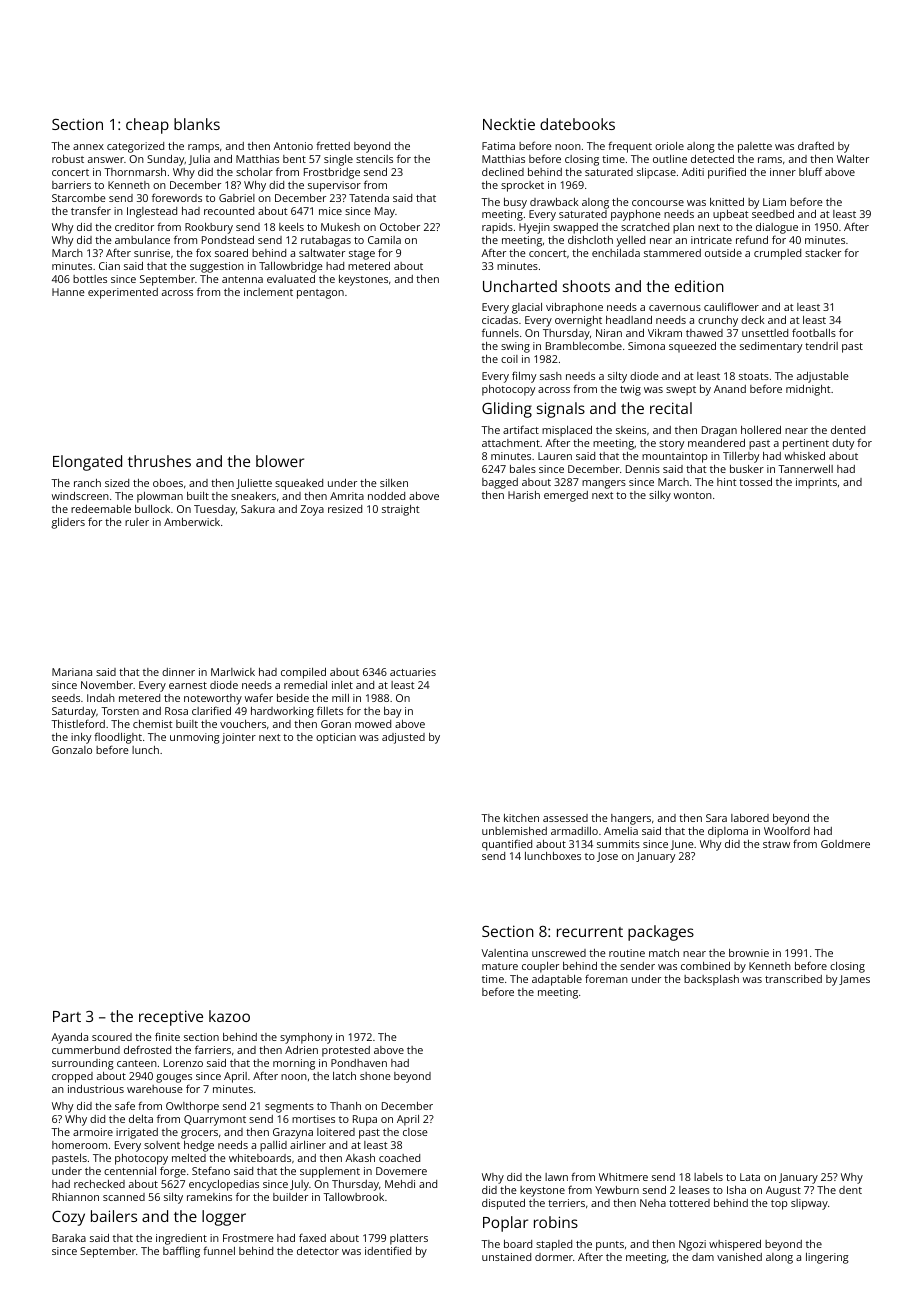 The height and width of the screenshot is (1308, 924). Describe the element at coordinates (280, 461) in the screenshot. I see `blower` at that location.
